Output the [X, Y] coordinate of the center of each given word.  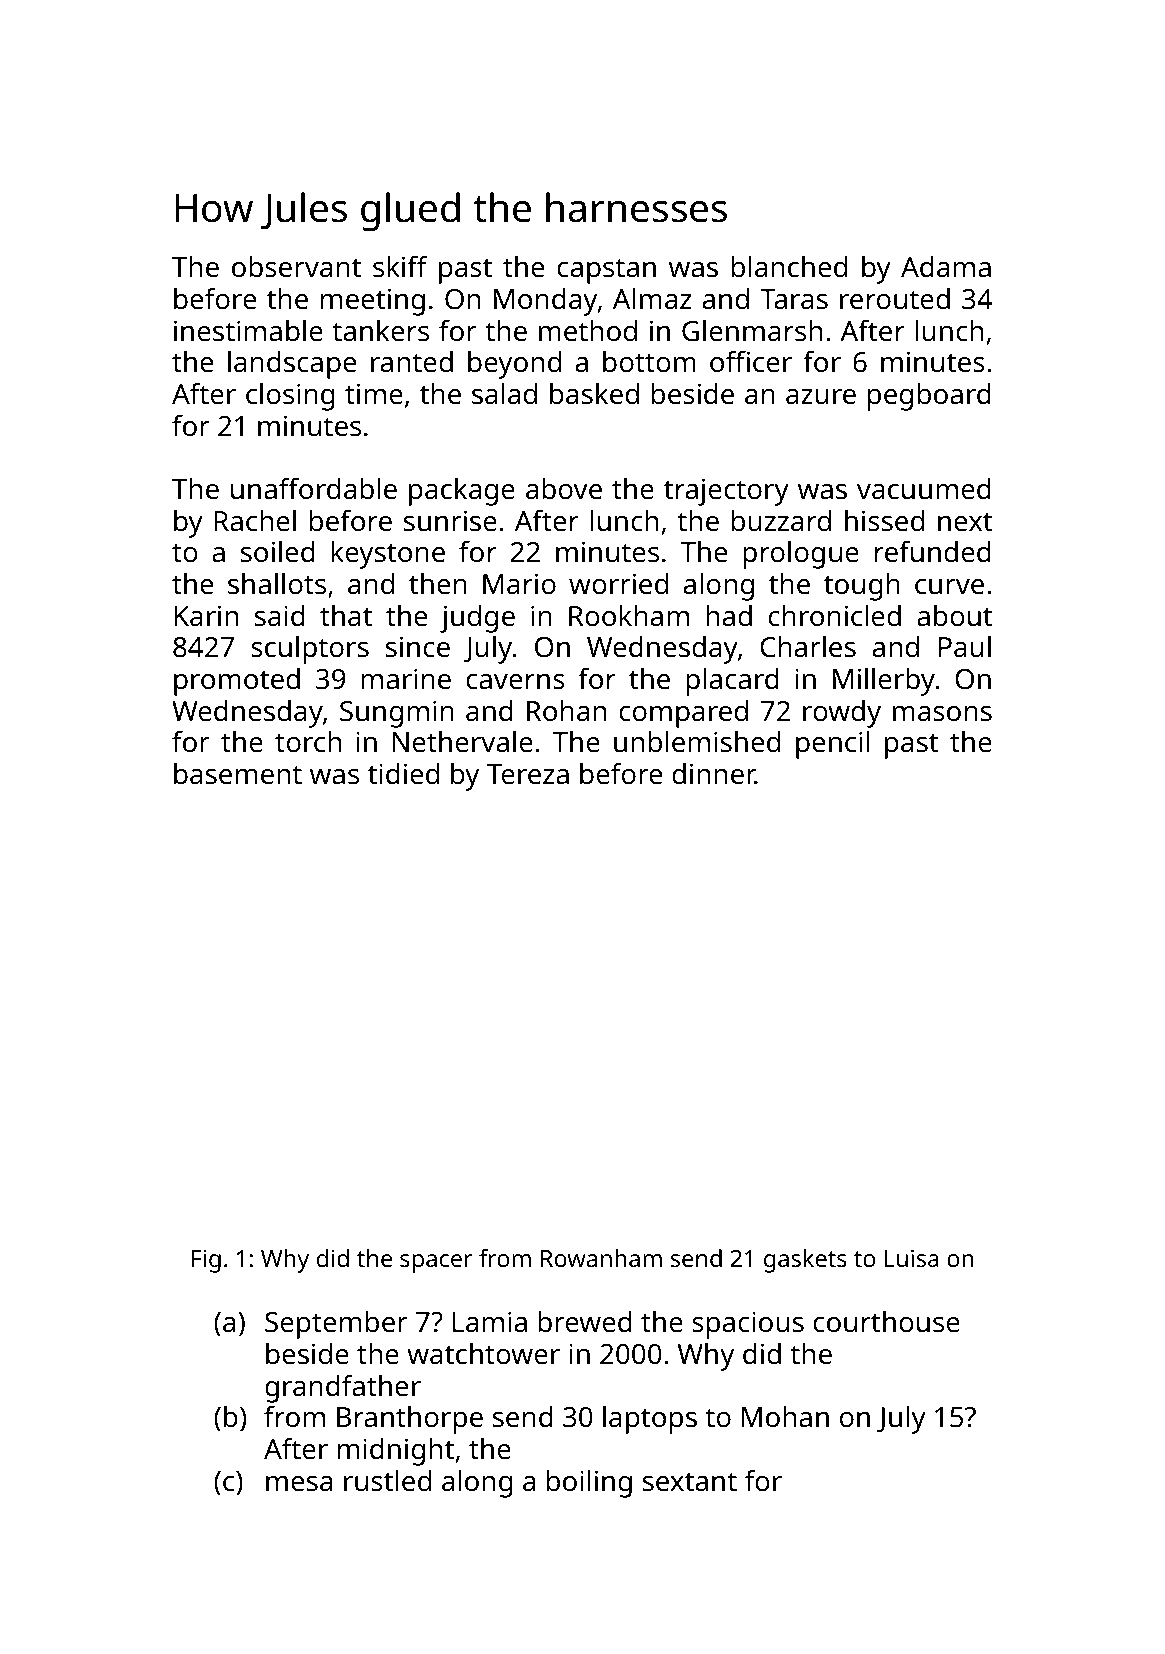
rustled [387, 1481]
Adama [946, 267]
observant [296, 267]
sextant [690, 1482]
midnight [396, 1452]
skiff [400, 267]
